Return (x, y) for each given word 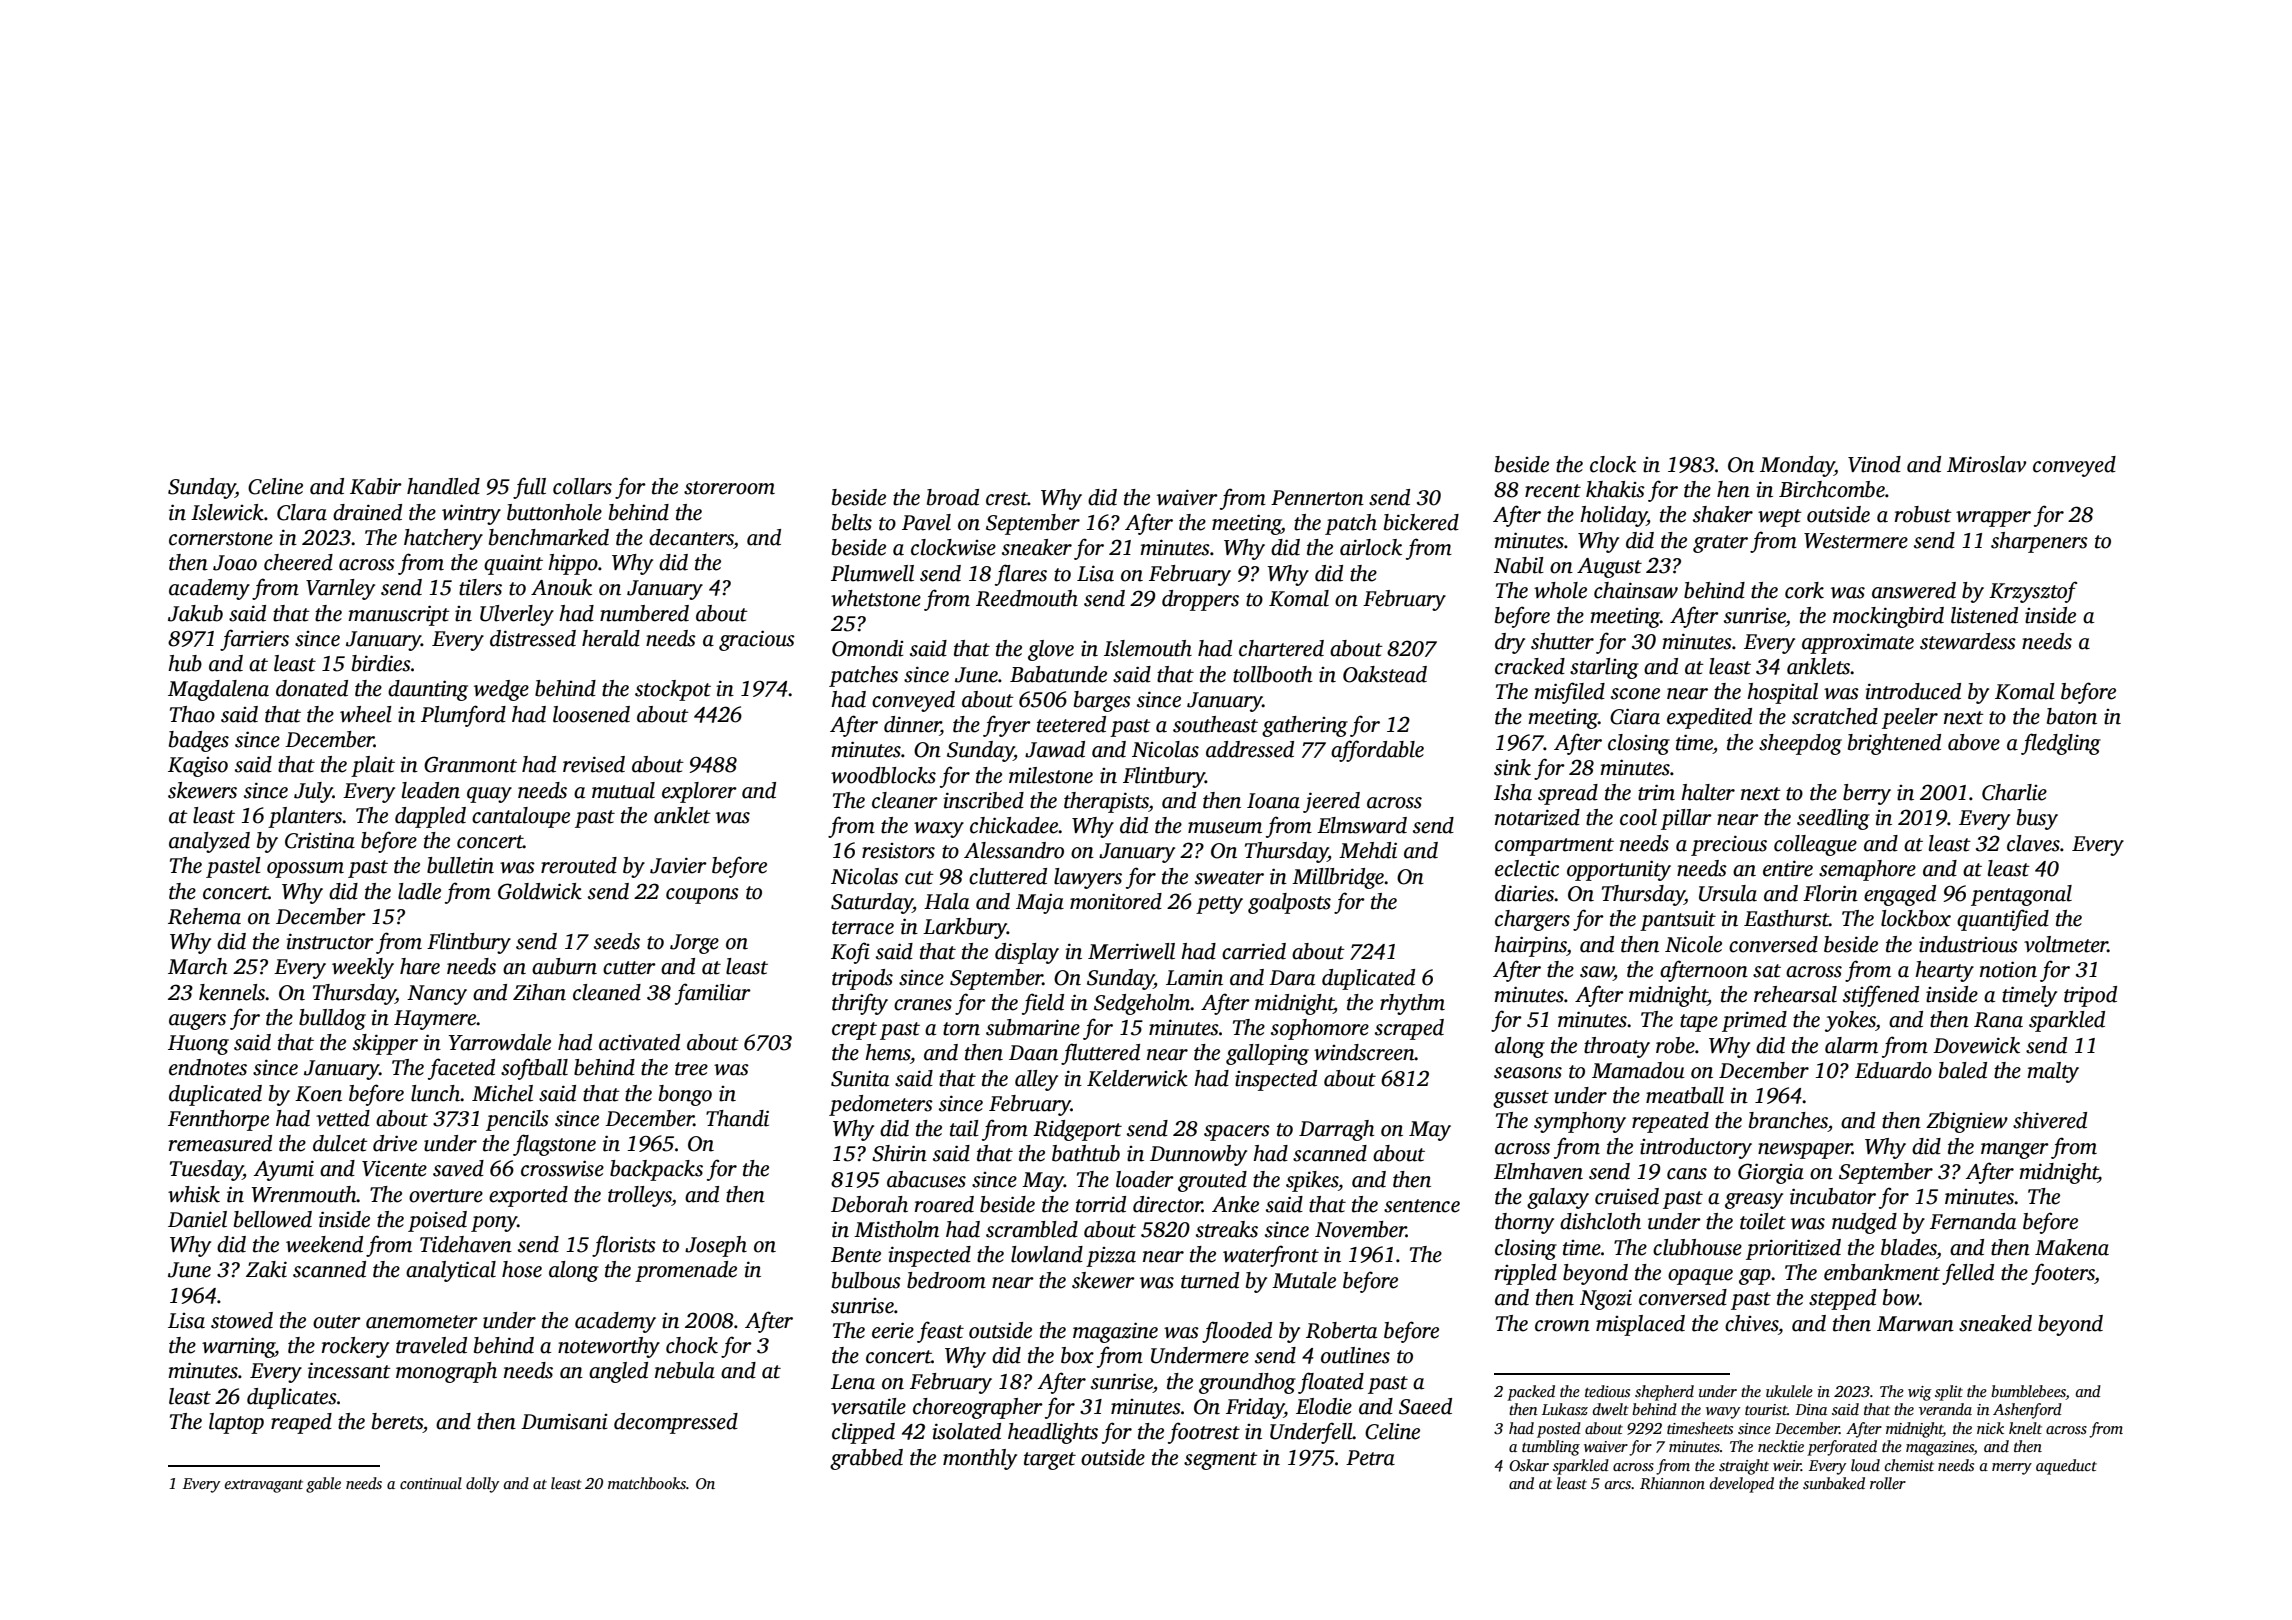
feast (940, 1332)
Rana (1998, 1020)
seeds (617, 941)
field (1043, 1004)
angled (618, 1372)
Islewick (227, 512)
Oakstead (1385, 674)
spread (1568, 794)
